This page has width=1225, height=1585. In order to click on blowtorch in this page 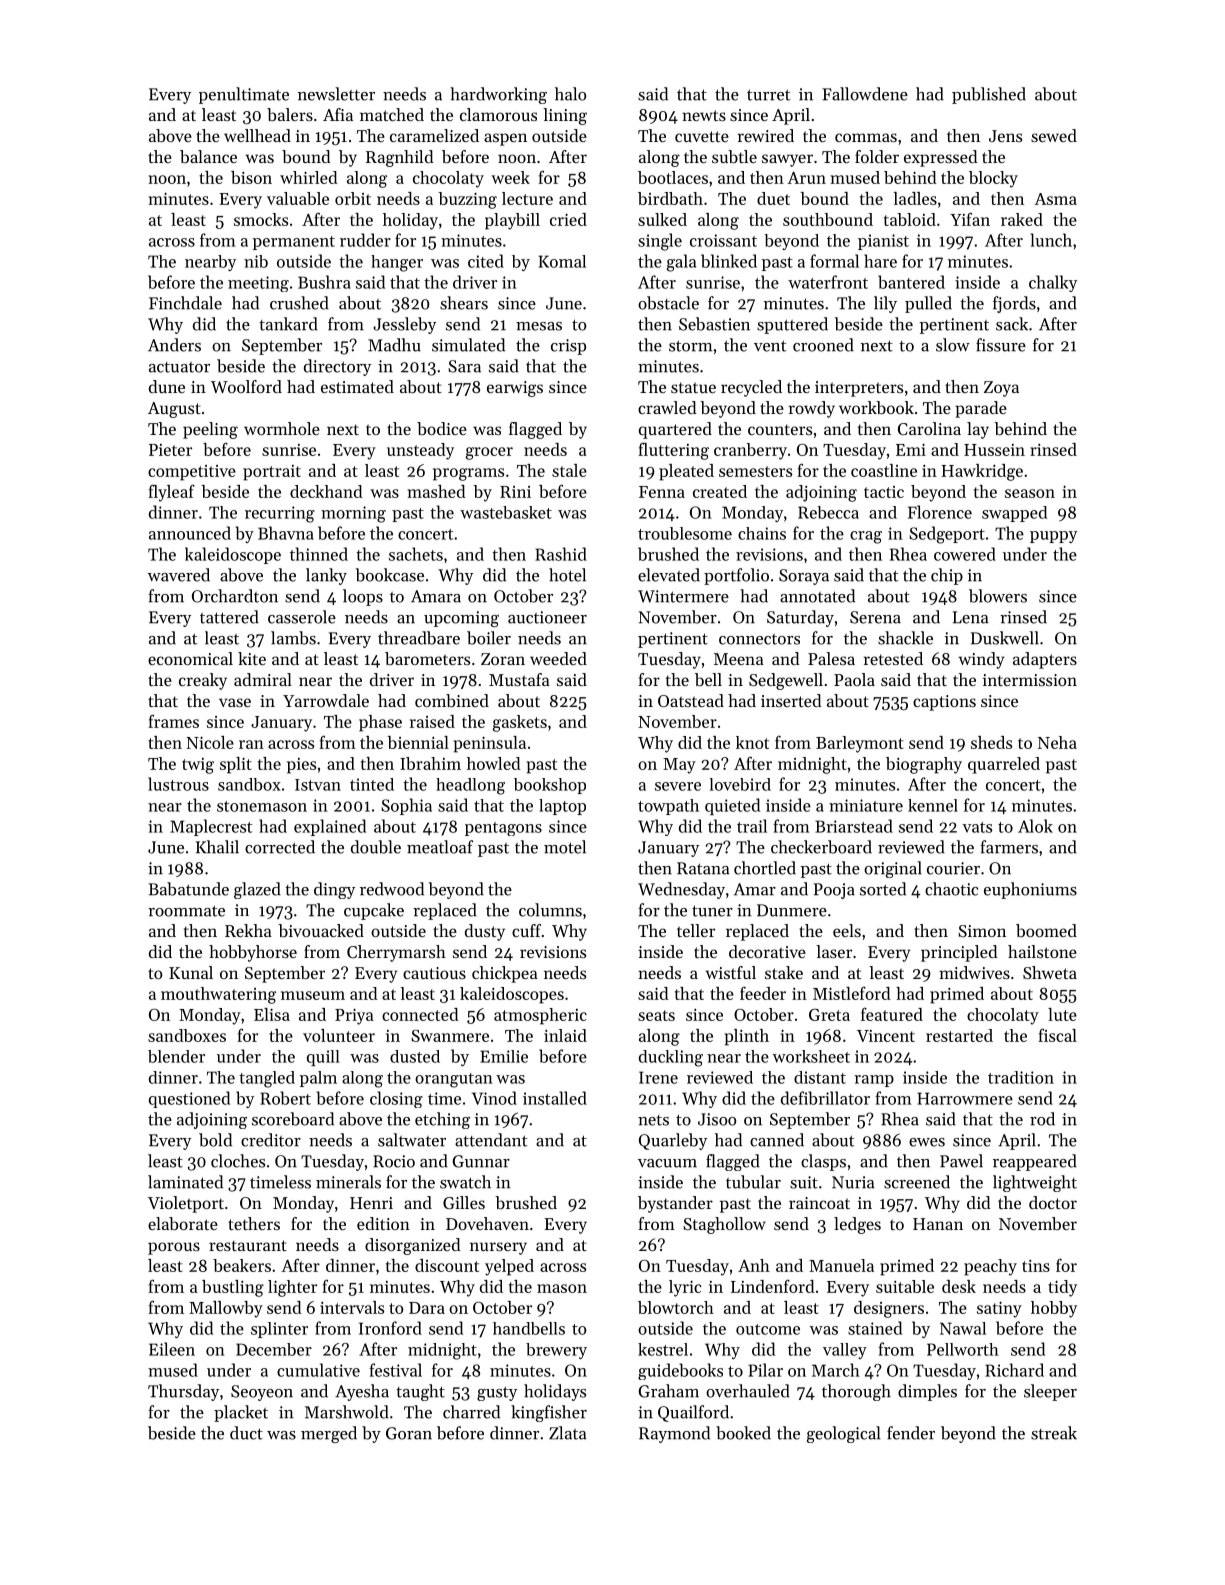, I will do `click(676, 1307)`.
